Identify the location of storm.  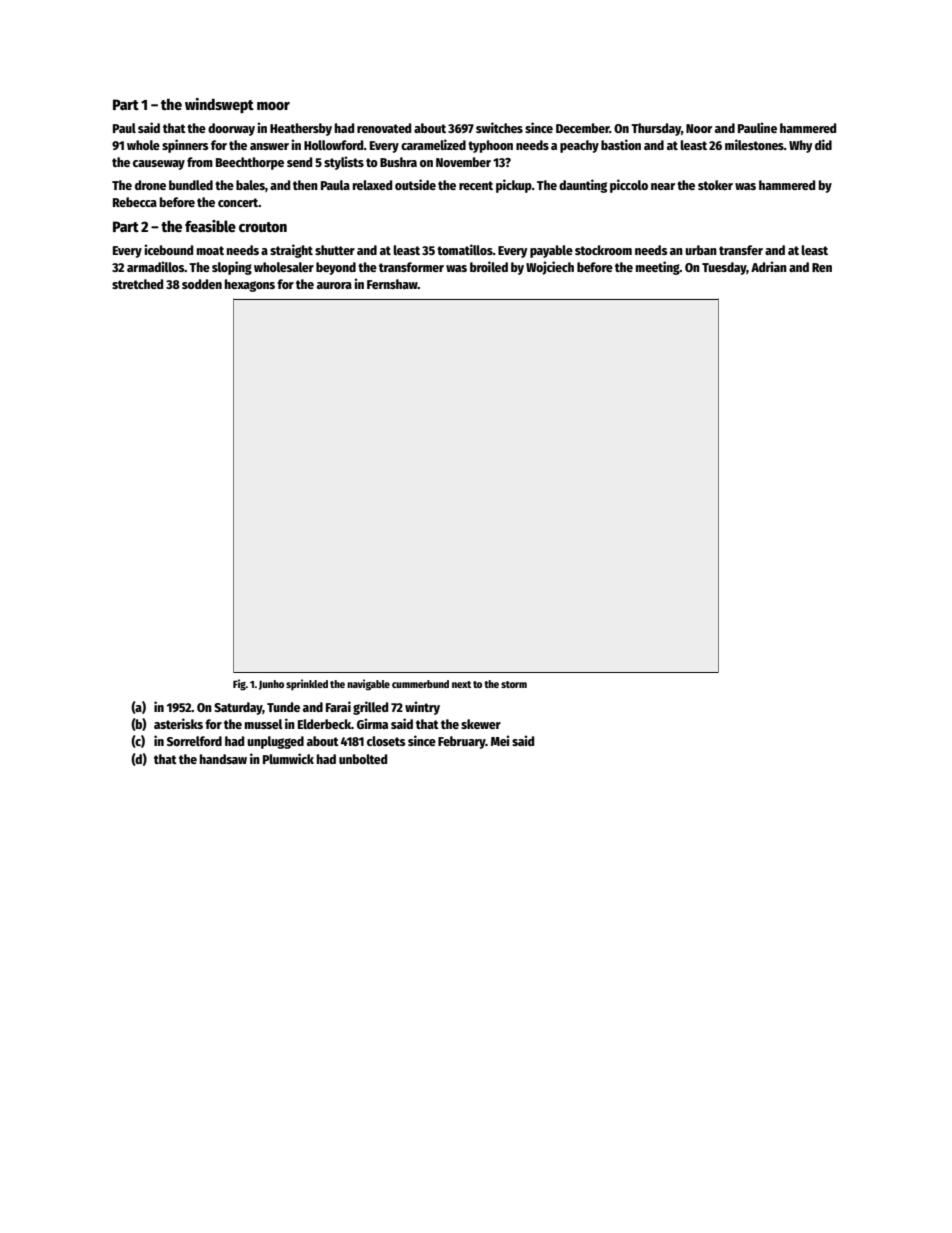
(514, 684).
